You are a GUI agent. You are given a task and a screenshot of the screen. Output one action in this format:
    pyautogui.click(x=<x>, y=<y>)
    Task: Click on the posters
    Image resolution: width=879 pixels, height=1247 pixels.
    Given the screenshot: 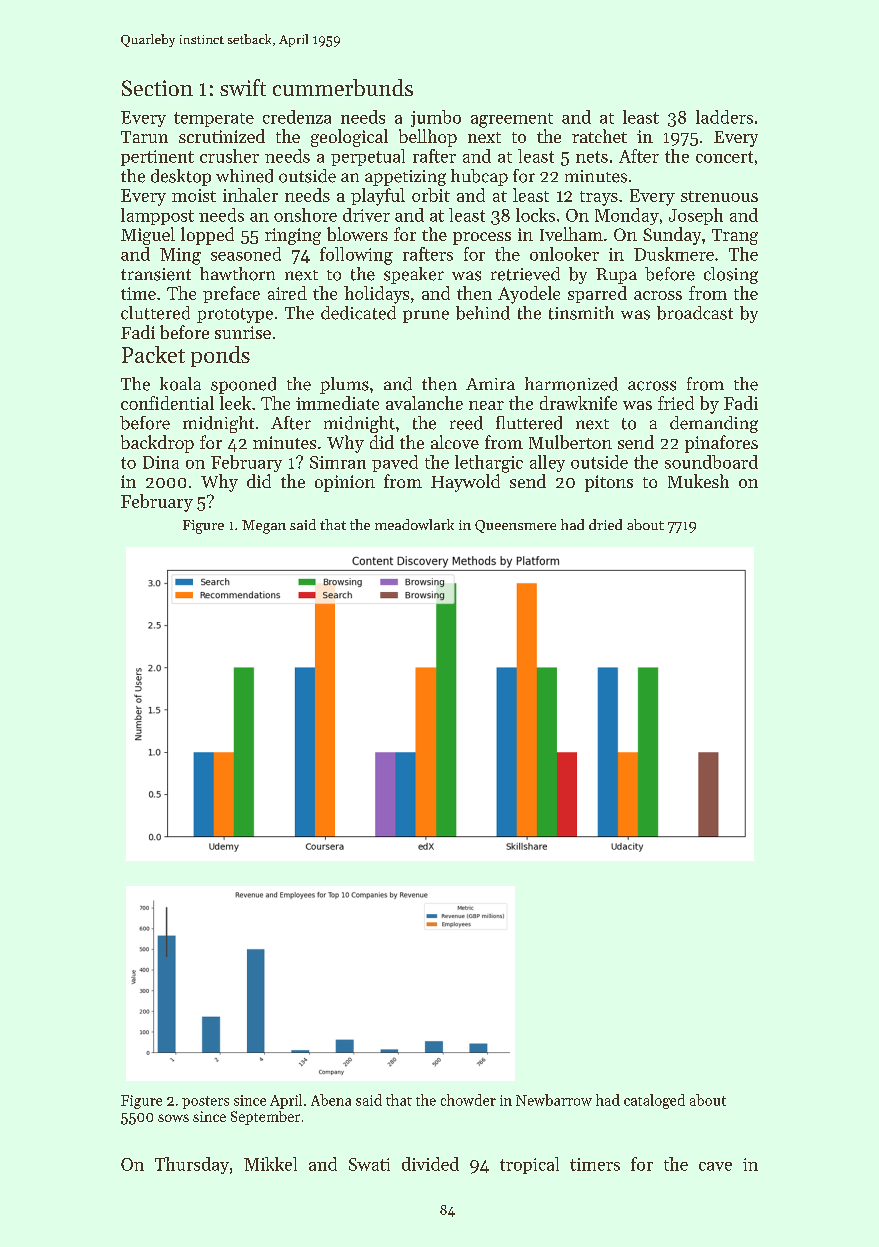 What is the action you would take?
    pyautogui.click(x=205, y=1102)
